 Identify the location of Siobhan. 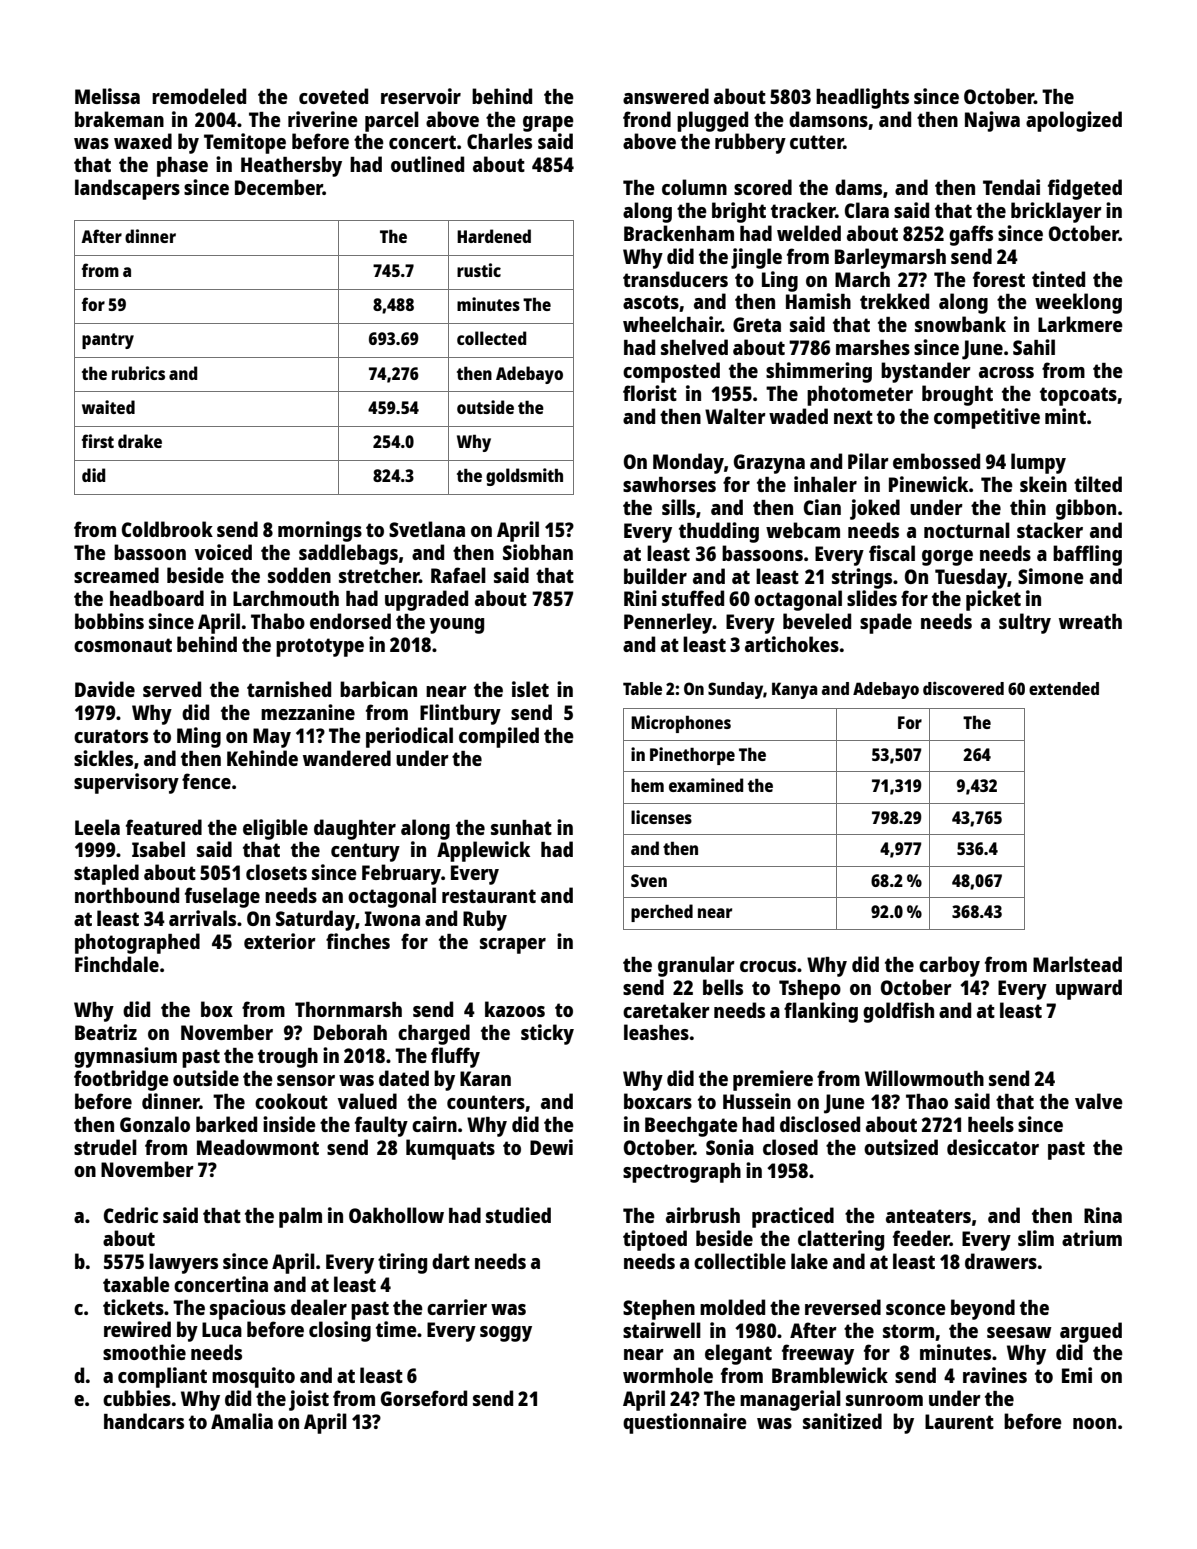
(538, 552).
